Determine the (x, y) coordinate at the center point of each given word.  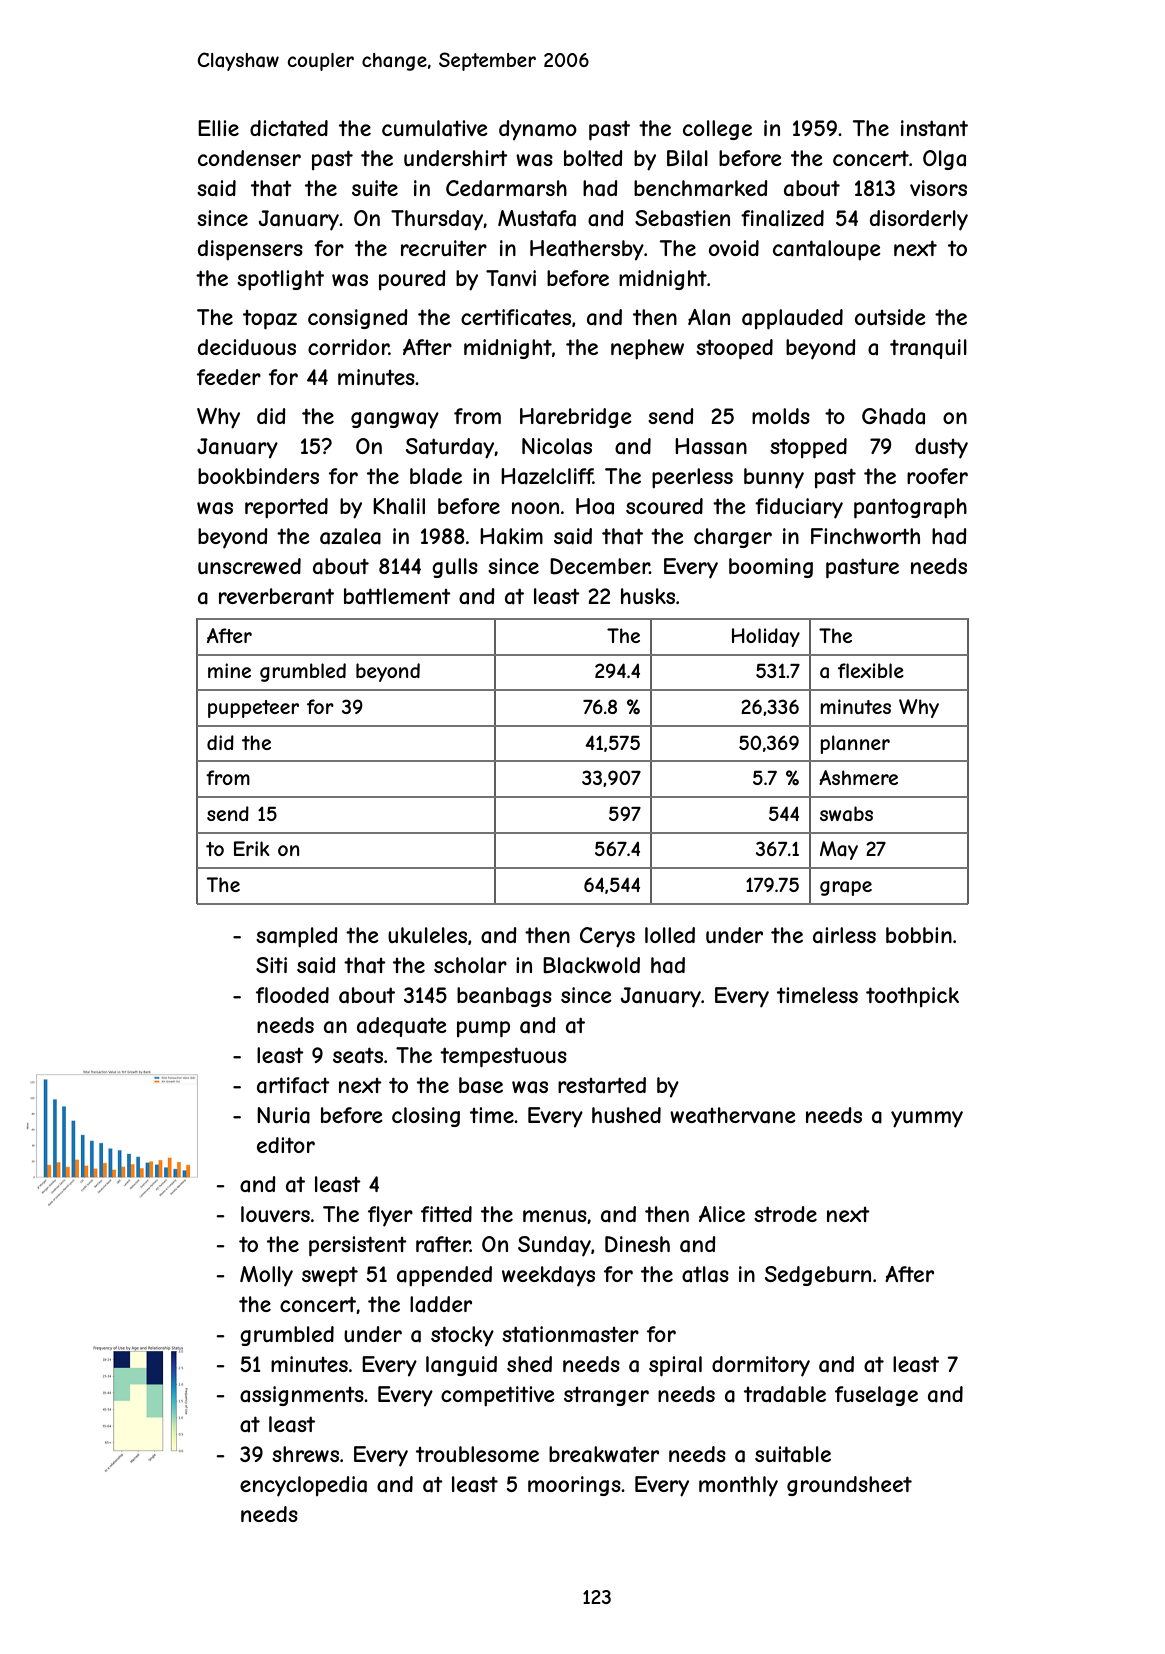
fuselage (876, 1396)
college (717, 130)
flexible (871, 670)
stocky (462, 1336)
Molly (266, 1276)
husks (648, 596)
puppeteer (253, 709)
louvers (275, 1214)
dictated (289, 128)
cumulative (435, 128)
